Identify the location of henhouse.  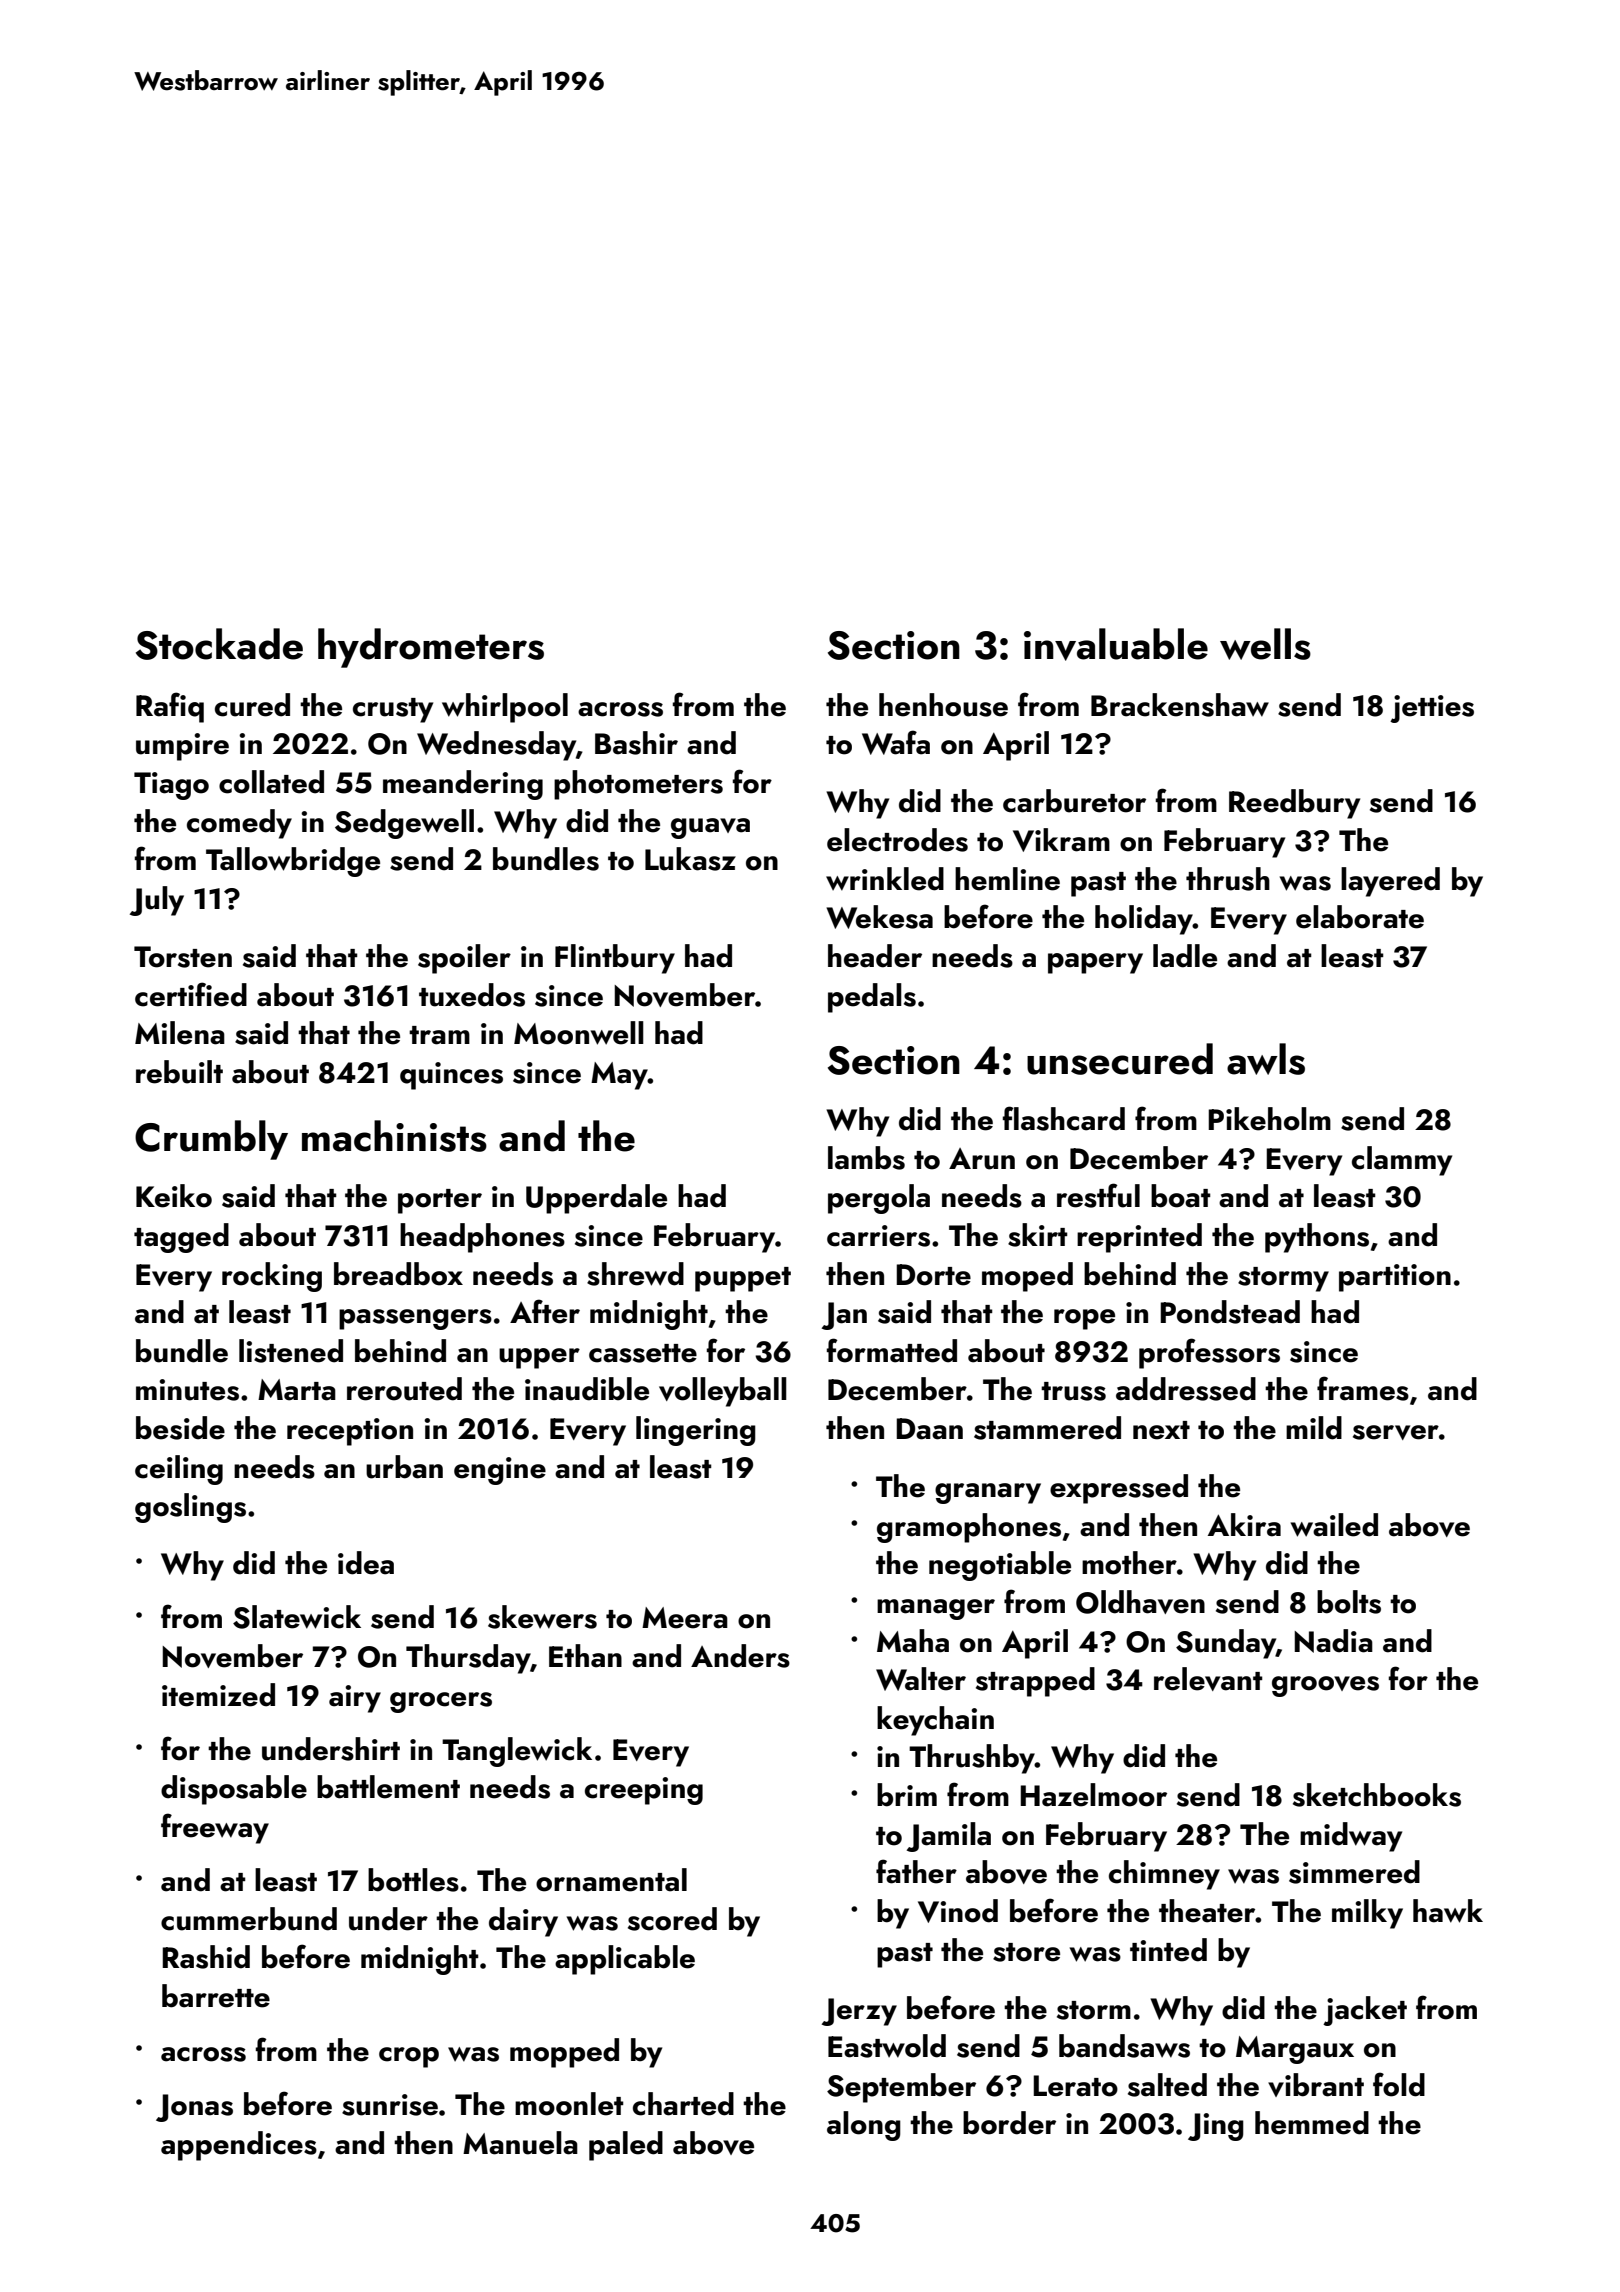
(943, 705).
